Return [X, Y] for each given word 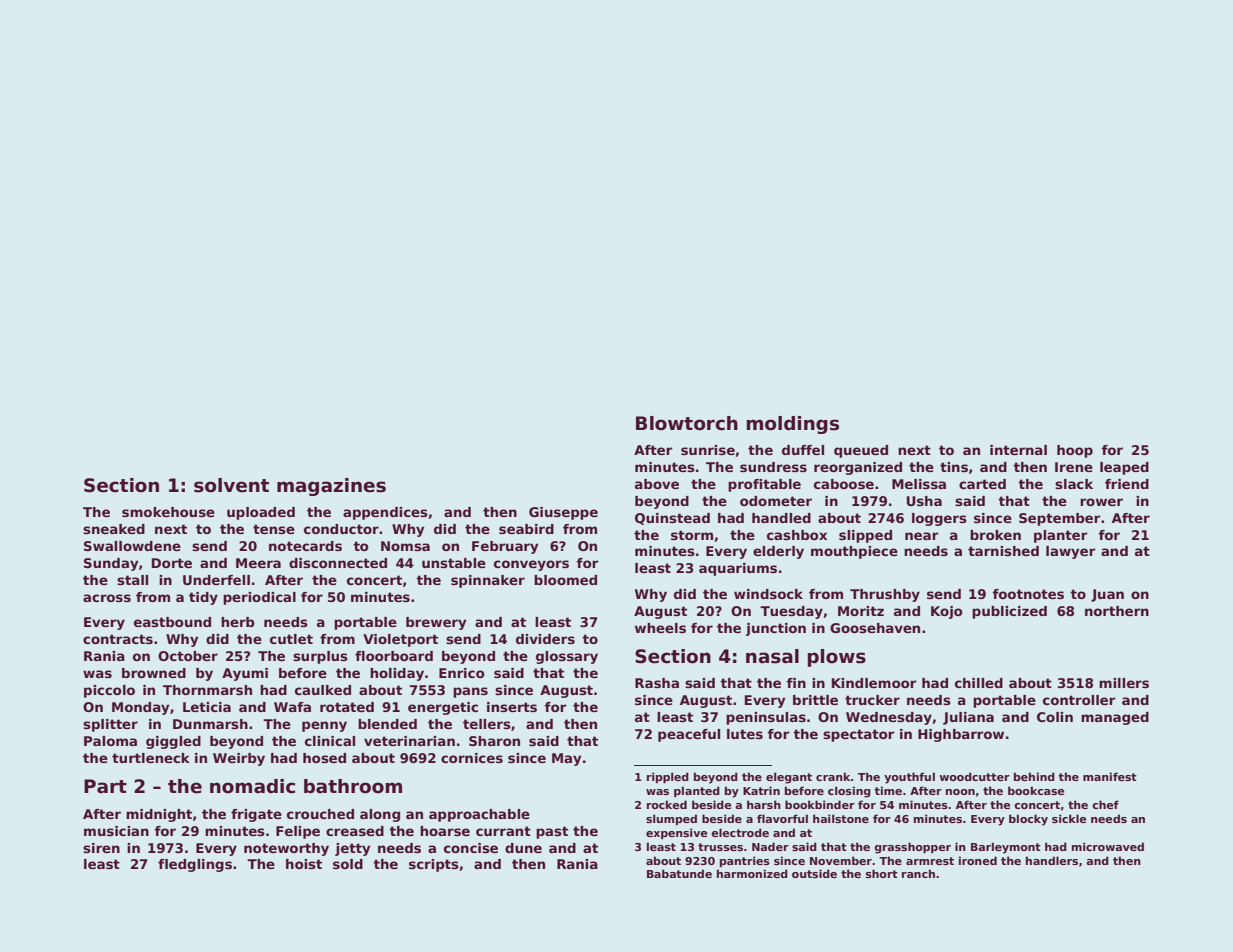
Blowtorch [687, 423]
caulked [323, 690]
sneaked [114, 529]
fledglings [195, 865]
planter [1061, 536]
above [657, 484]
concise [471, 848]
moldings [793, 425]
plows [837, 658]
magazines [331, 487]
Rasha [657, 683]
